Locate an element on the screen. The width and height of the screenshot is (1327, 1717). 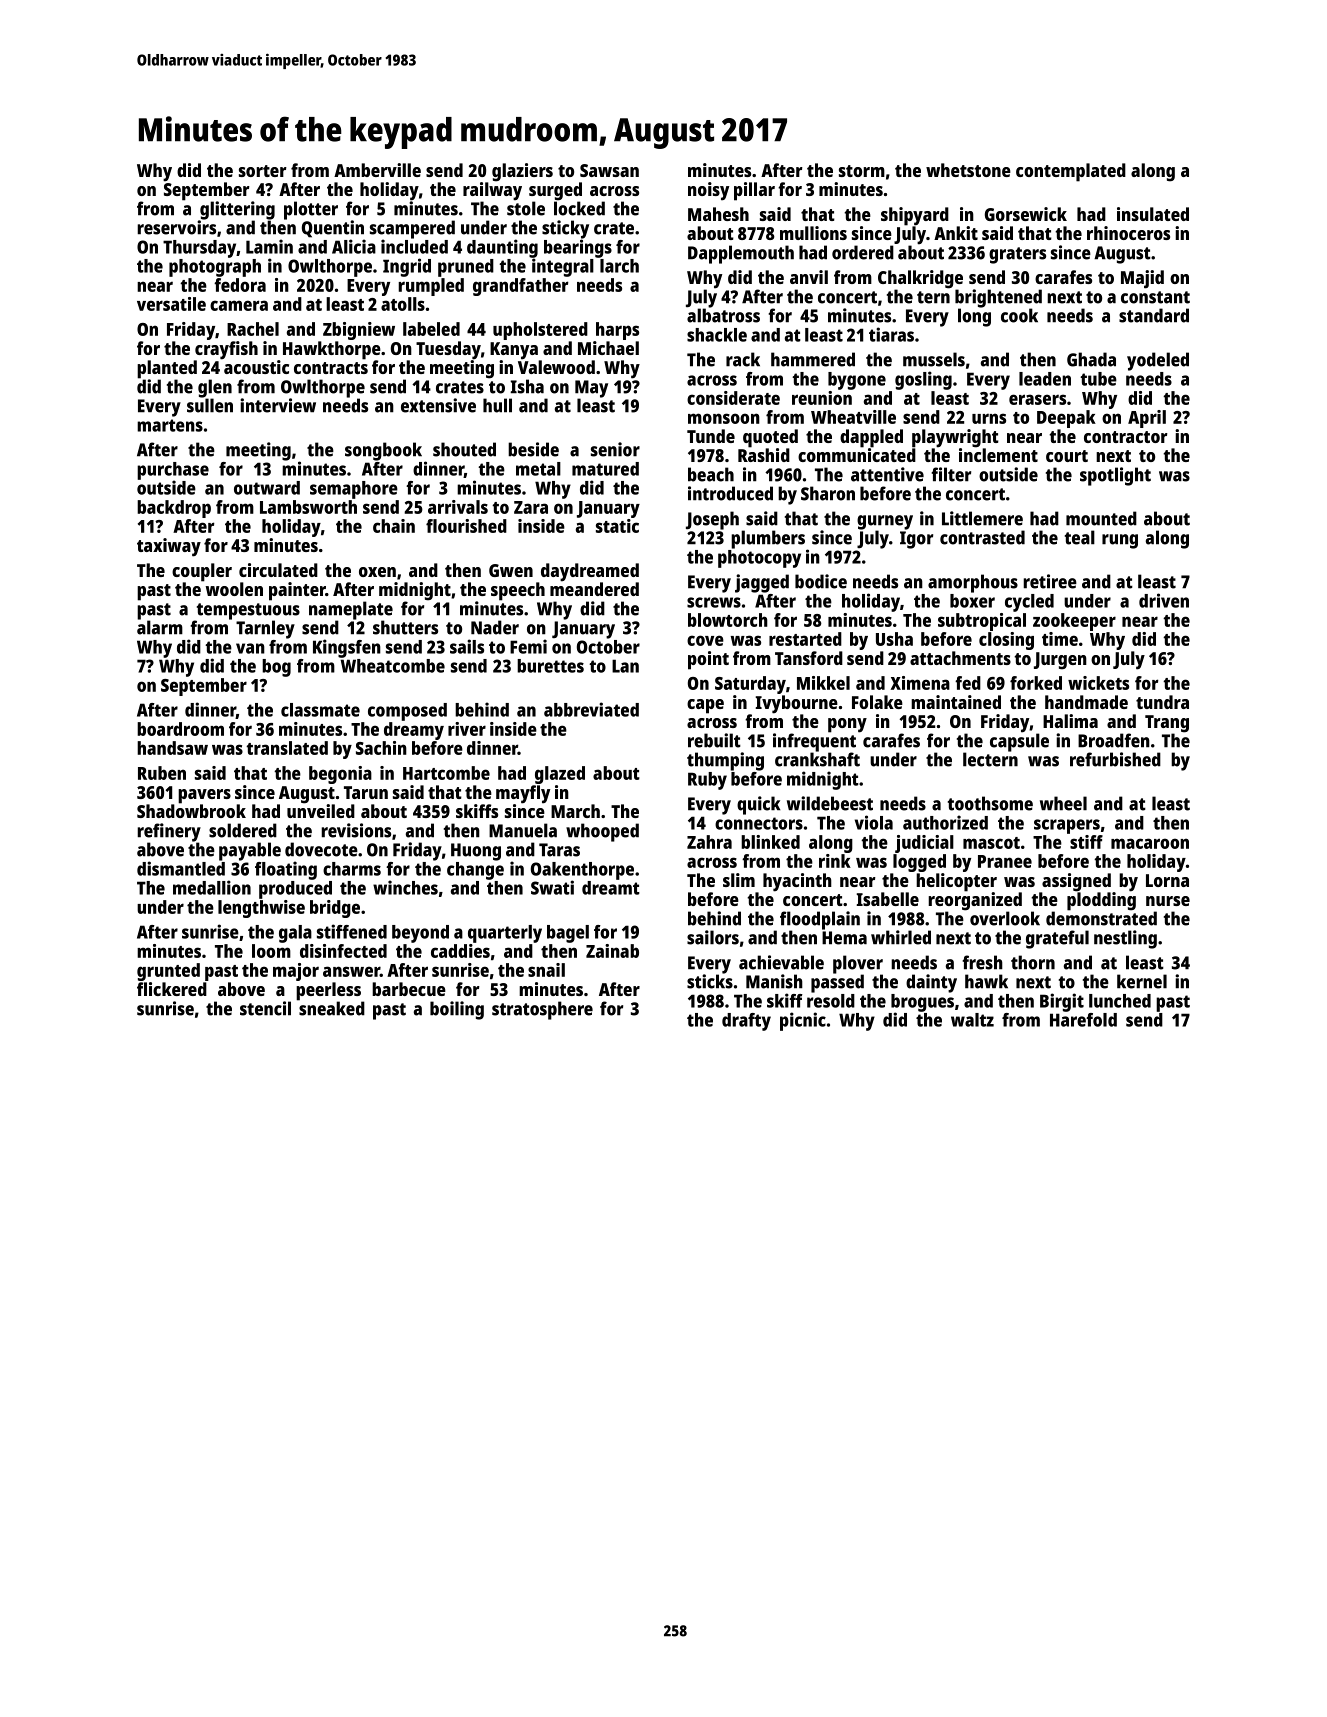
outward is located at coordinates (267, 488).
